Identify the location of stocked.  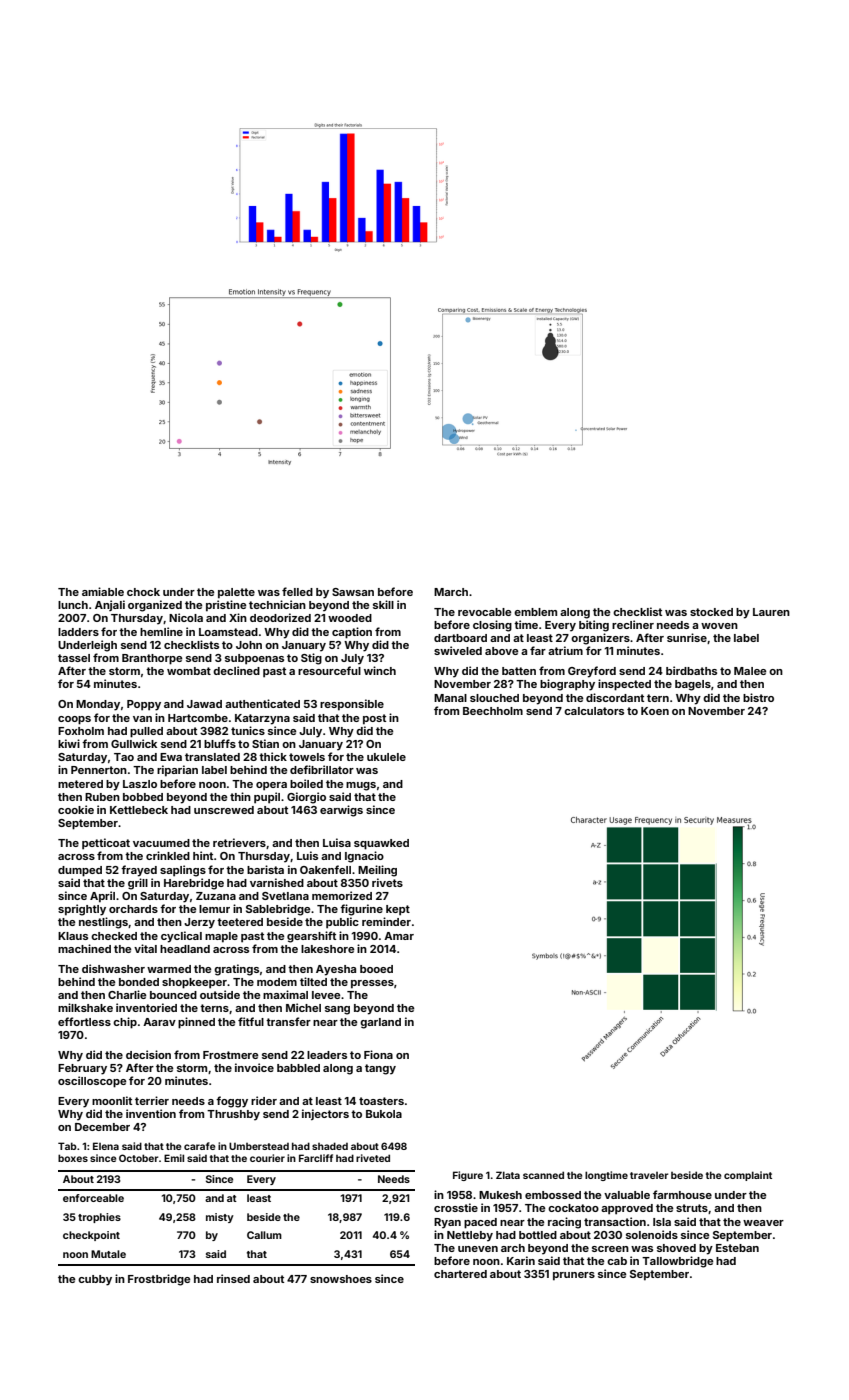
(711, 612).
